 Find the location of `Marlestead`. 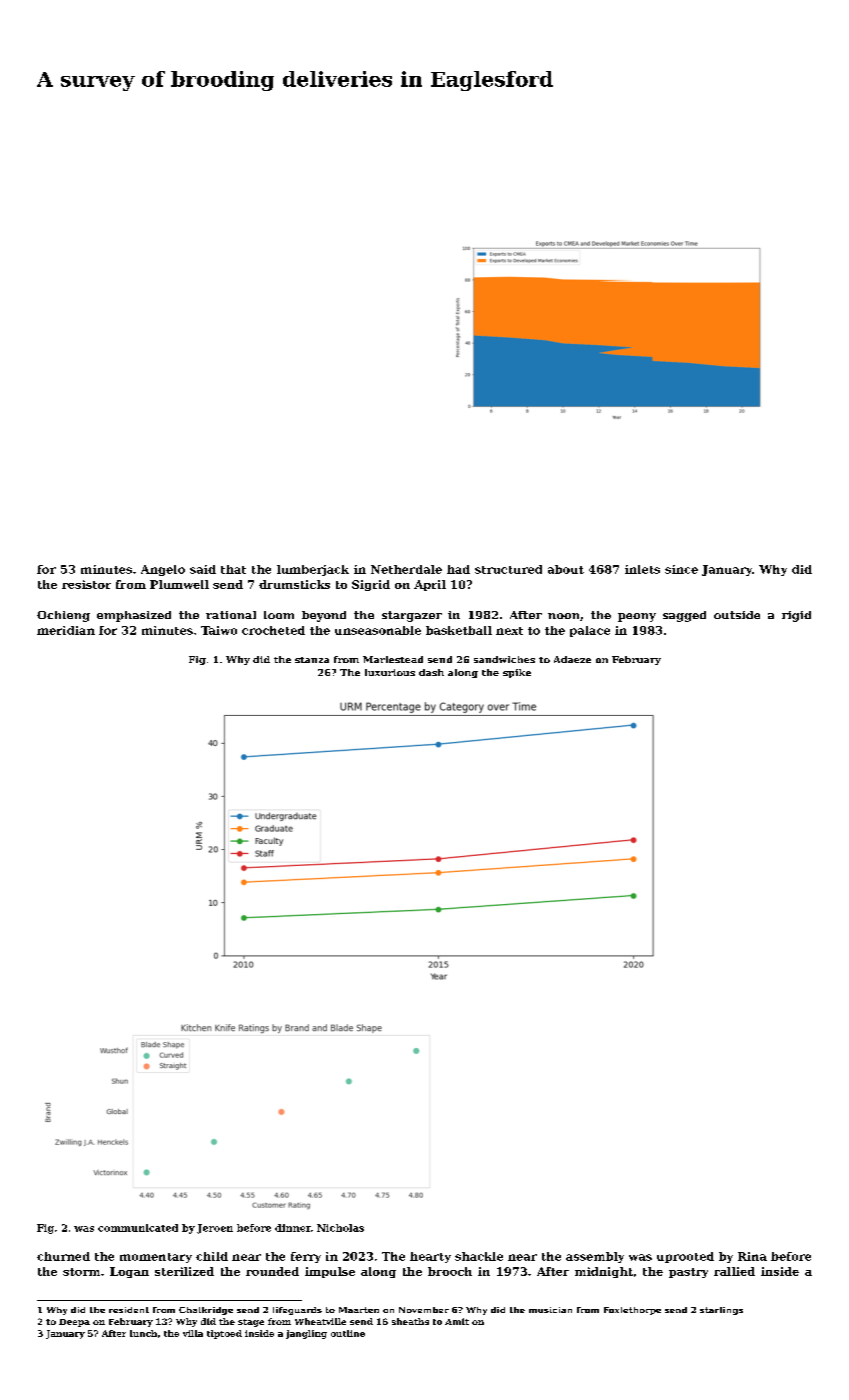

Marlestead is located at coordinates (393, 659).
